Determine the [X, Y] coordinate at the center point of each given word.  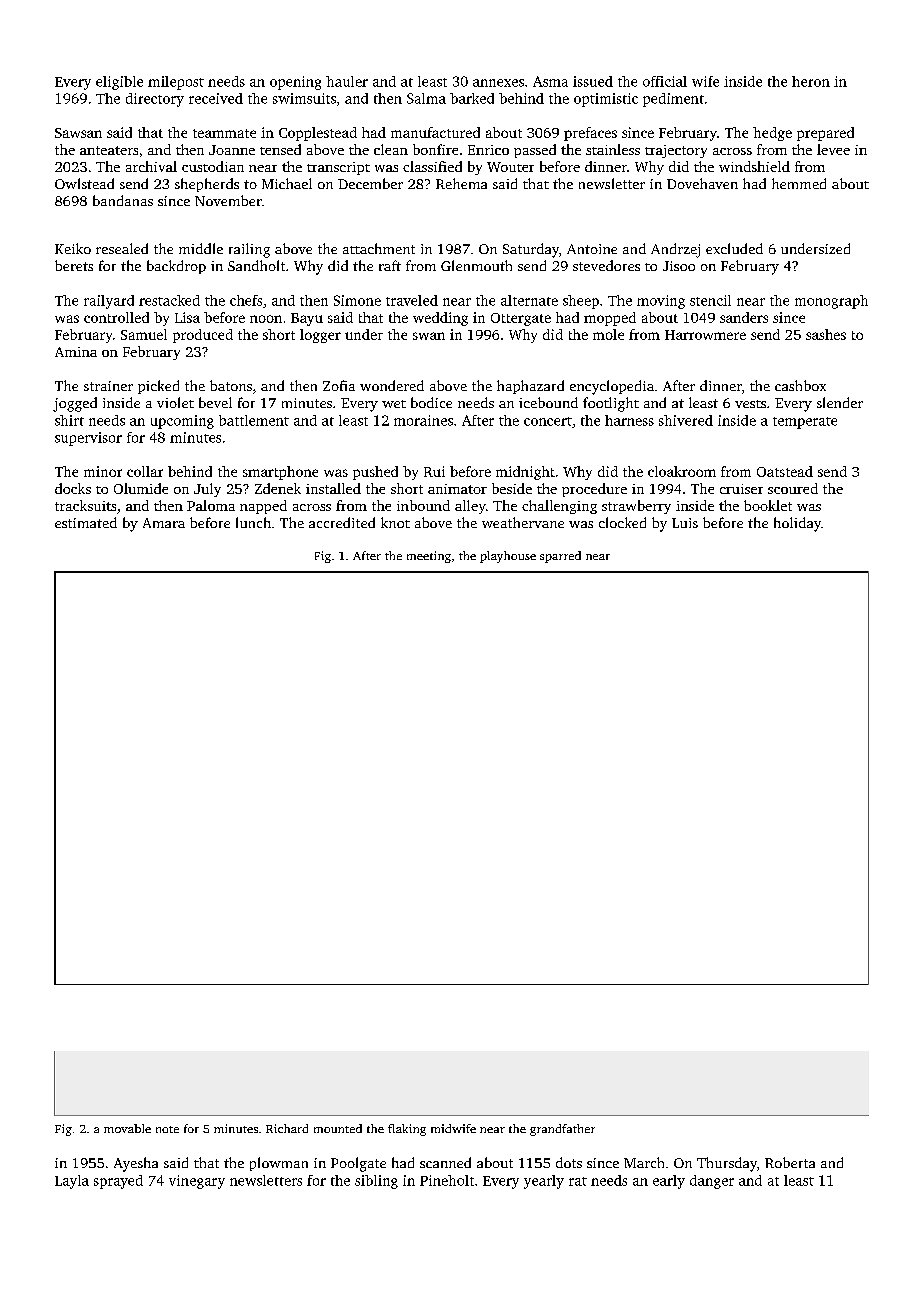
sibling [376, 1182]
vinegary [197, 1182]
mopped [610, 319]
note [167, 1129]
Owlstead [84, 183]
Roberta [790, 1162]
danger [712, 1182]
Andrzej [675, 250]
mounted [338, 1128]
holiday [797, 524]
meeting [429, 557]
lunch [253, 522]
